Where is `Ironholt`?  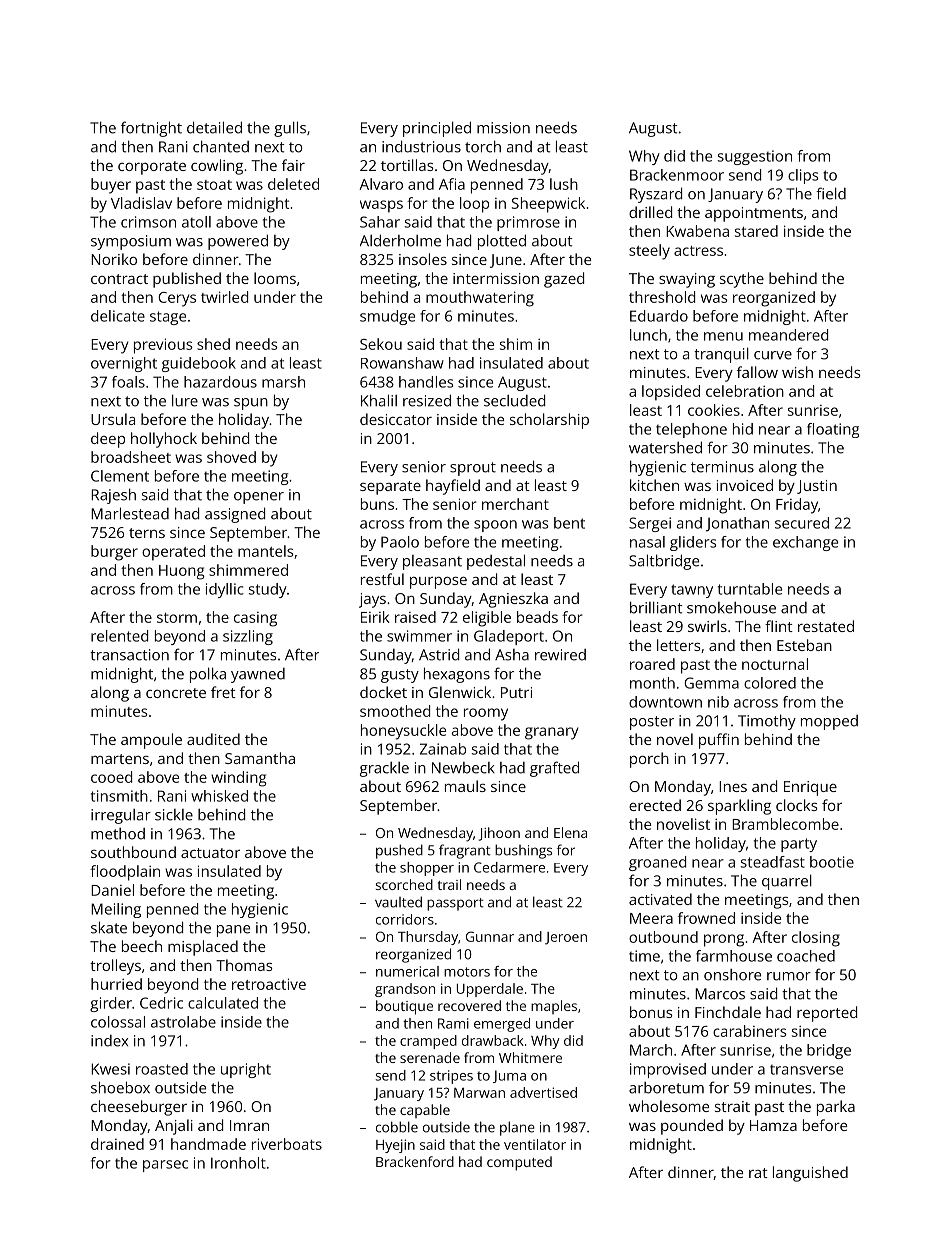 Ironholt is located at coordinates (238, 1163).
